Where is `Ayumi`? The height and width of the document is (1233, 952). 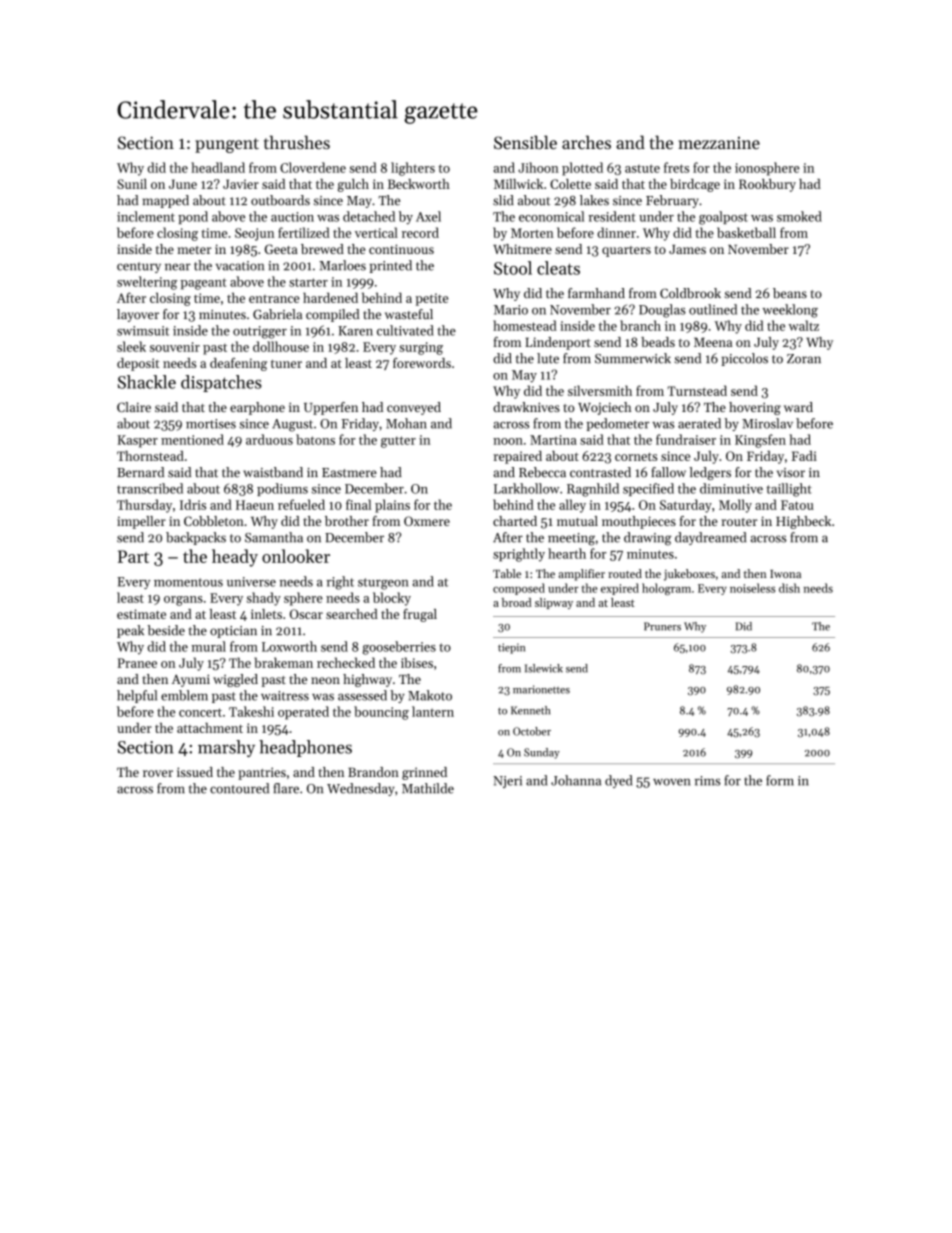 Ayumi is located at coordinates (191, 680).
